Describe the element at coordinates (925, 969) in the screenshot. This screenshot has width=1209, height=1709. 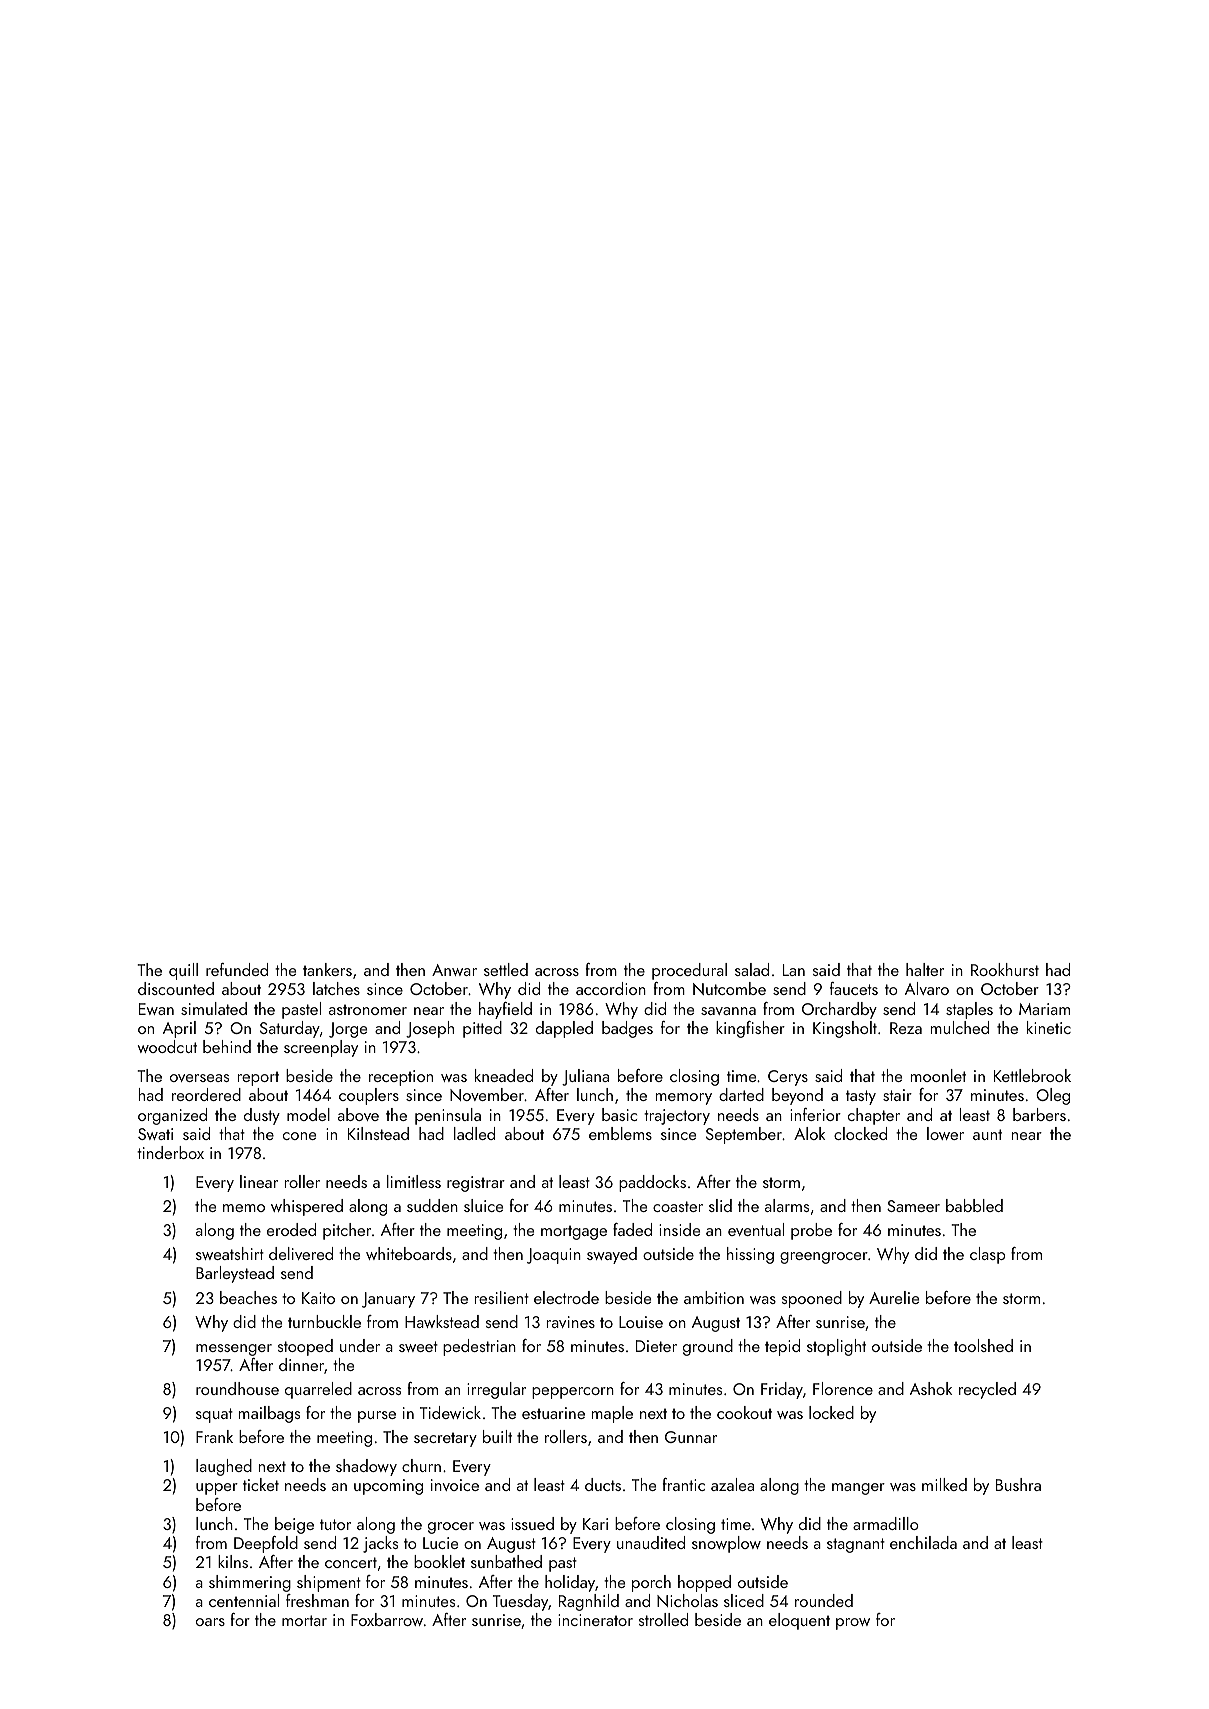
I see `halter` at that location.
